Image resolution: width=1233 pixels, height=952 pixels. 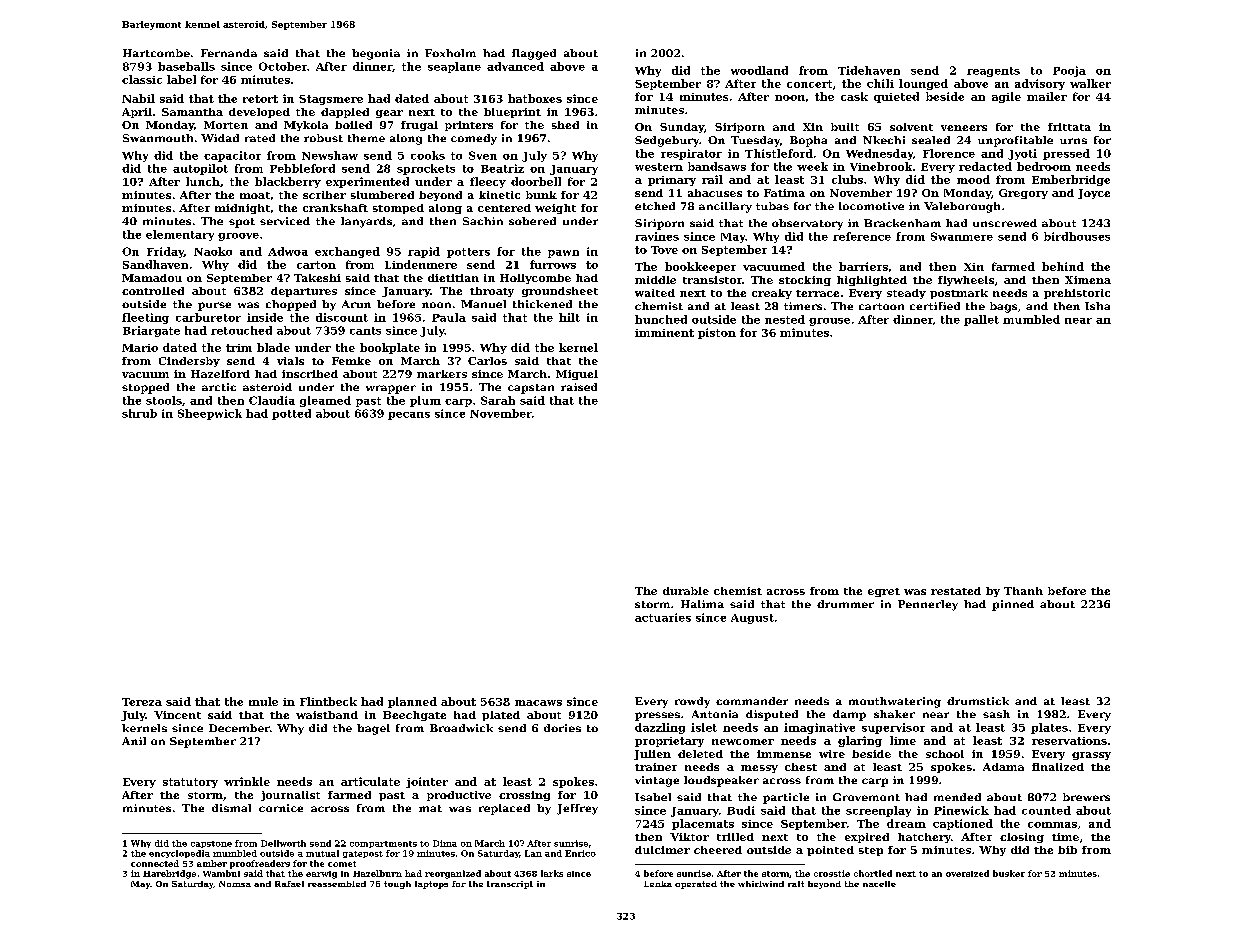 I want to click on Dima, so click(x=445, y=843).
